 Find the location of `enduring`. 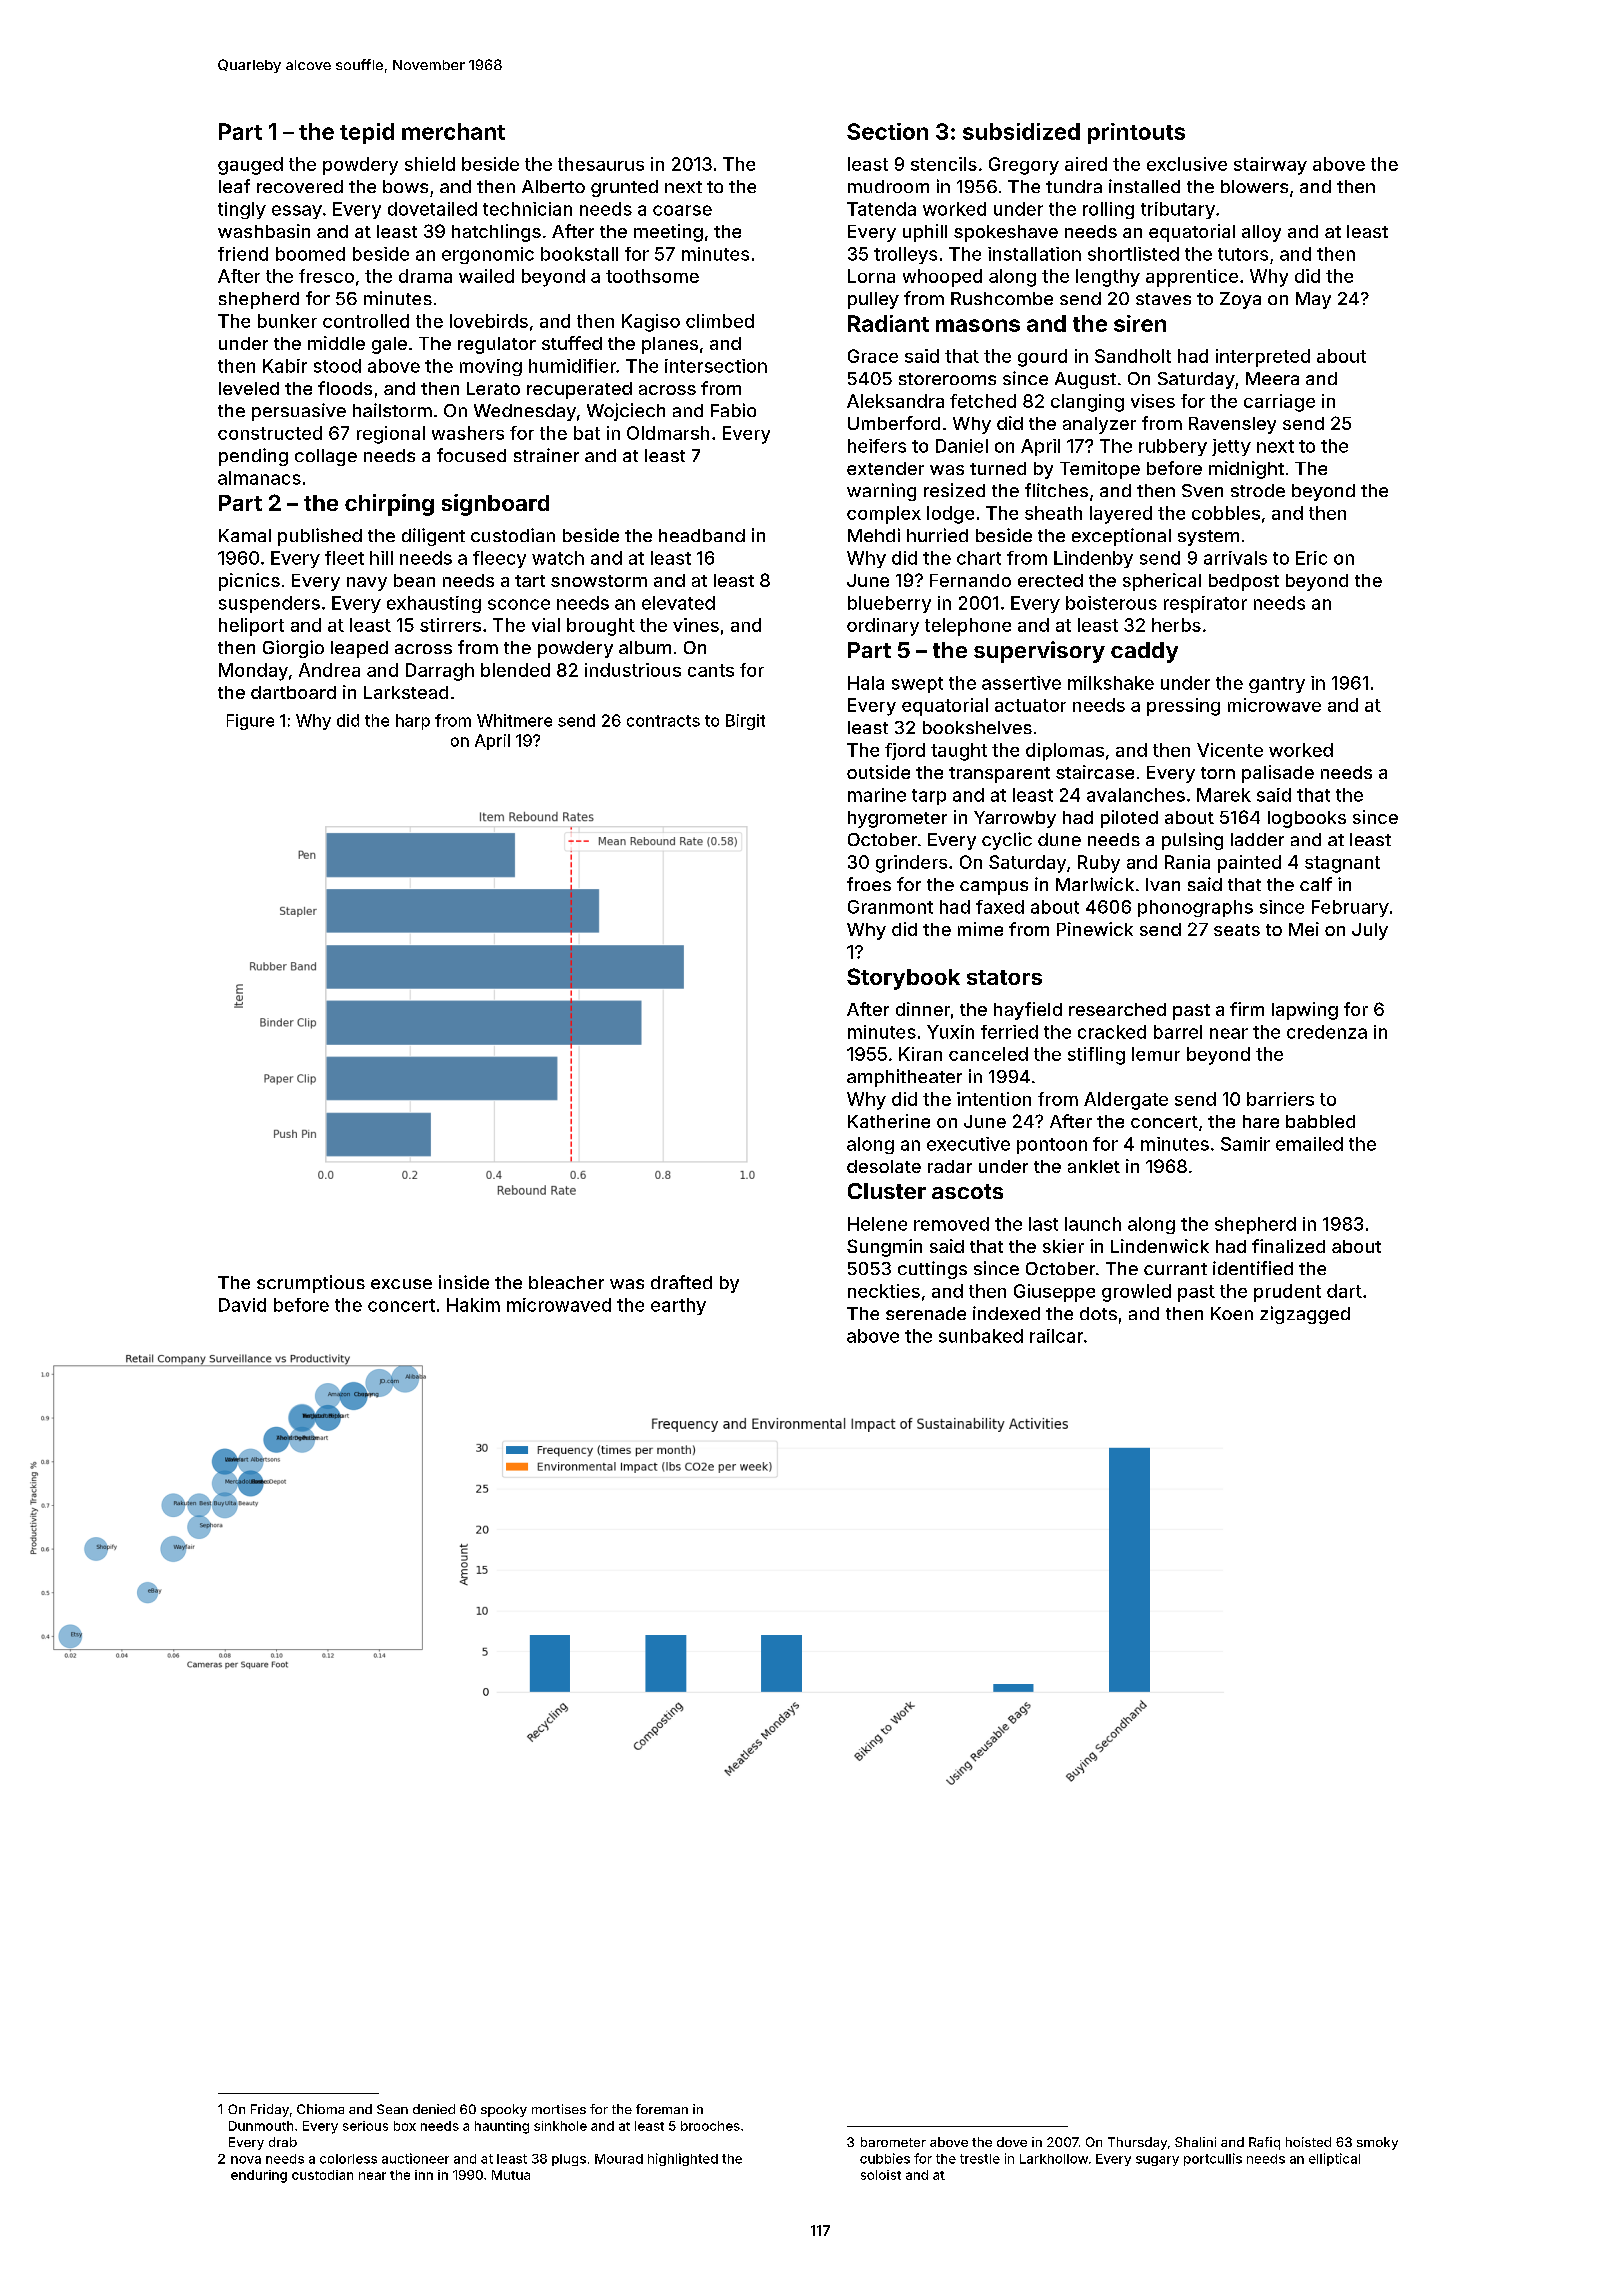

enduring is located at coordinates (259, 2176).
